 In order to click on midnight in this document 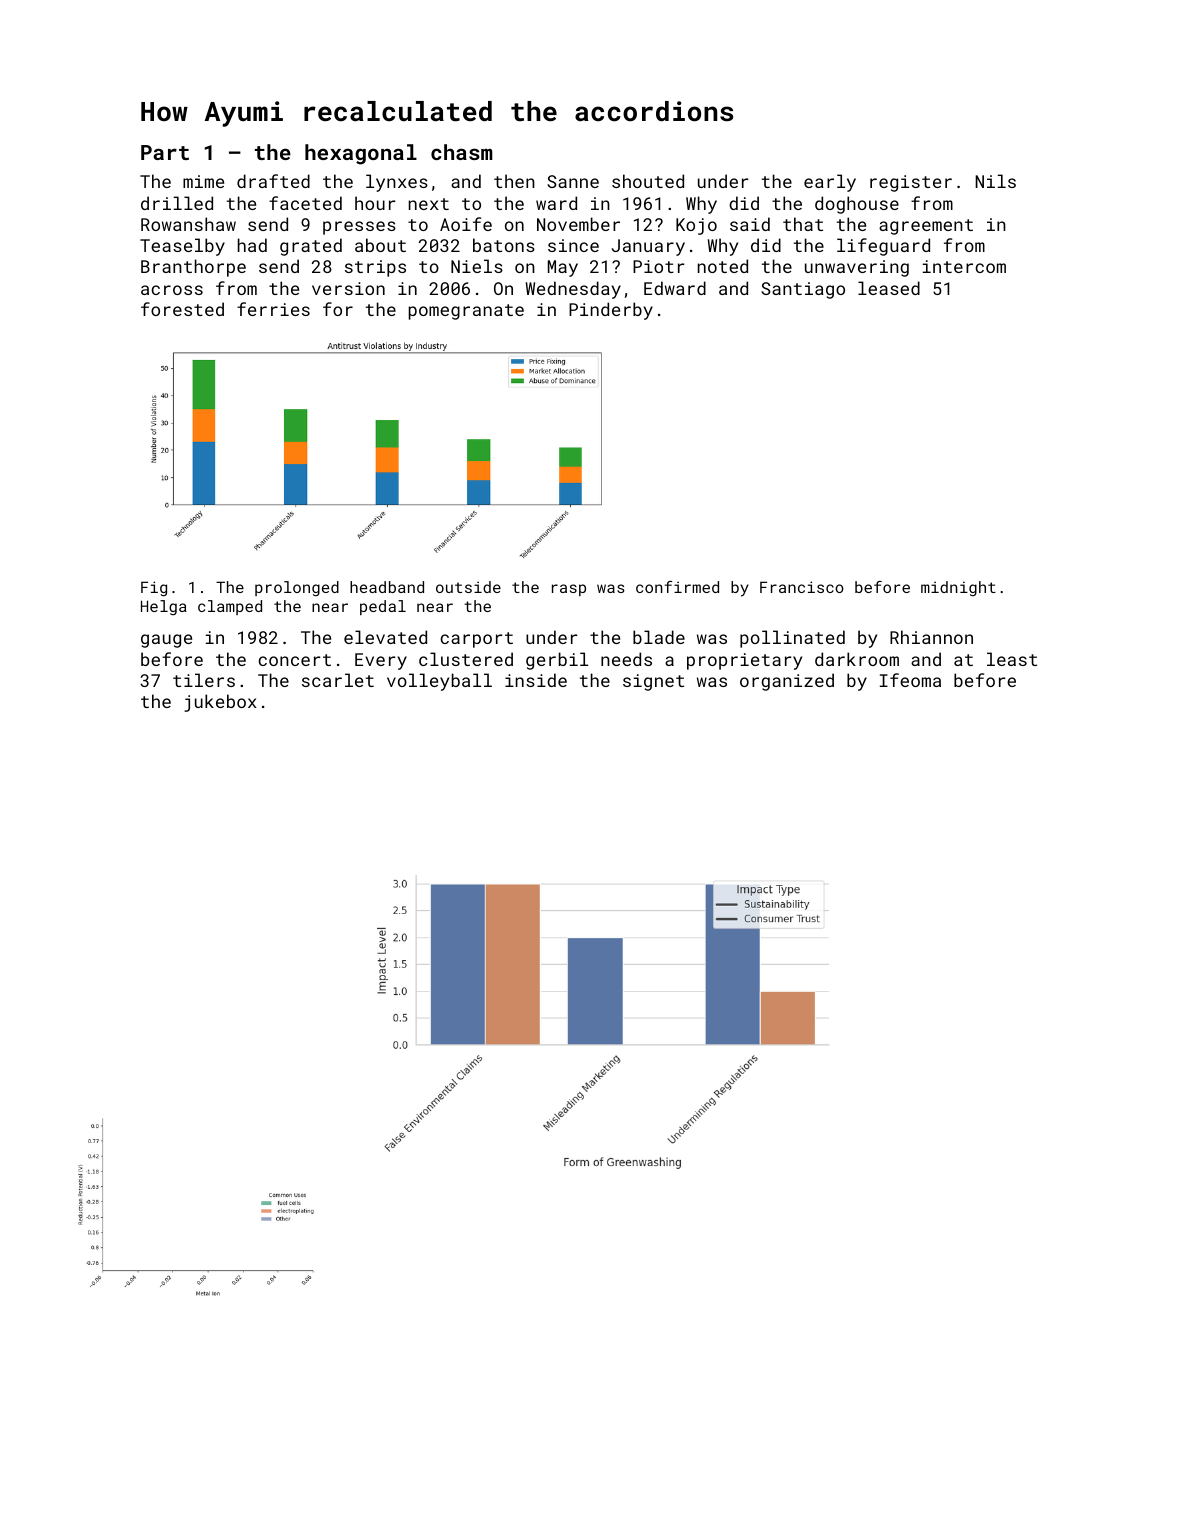, I will do `click(958, 589)`.
